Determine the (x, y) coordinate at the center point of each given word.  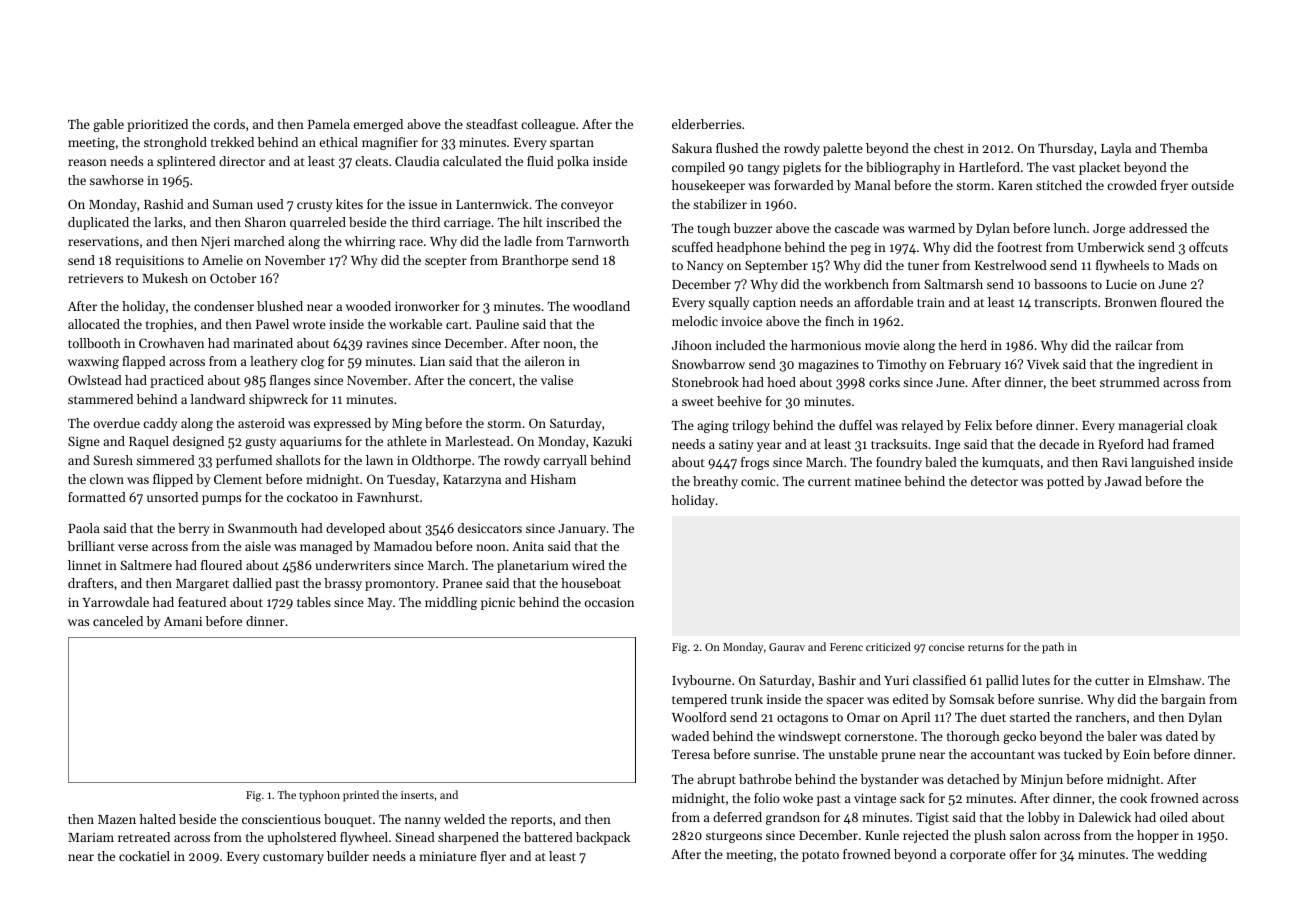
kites (349, 204)
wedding (1182, 855)
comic (758, 481)
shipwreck (278, 400)
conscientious (281, 819)
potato (820, 856)
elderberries (706, 124)
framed (1193, 444)
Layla (1116, 149)
